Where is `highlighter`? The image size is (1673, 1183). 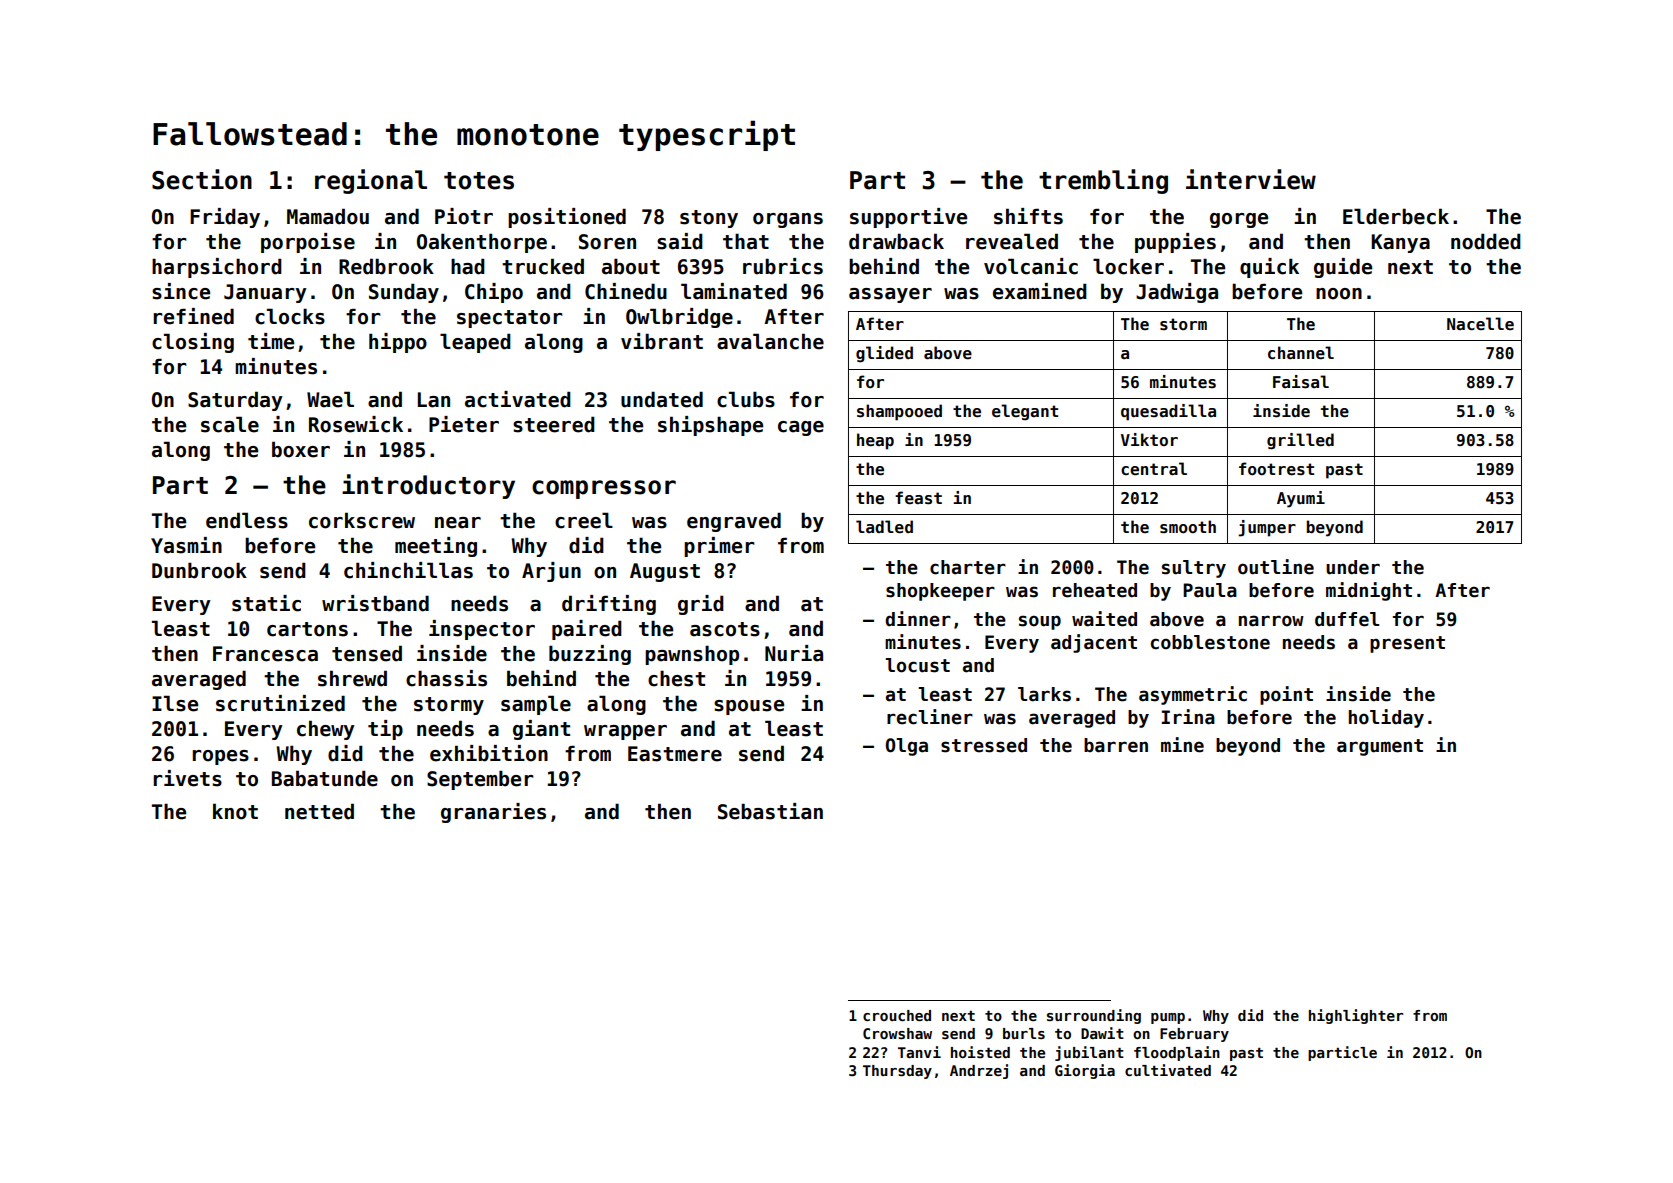
highlighter is located at coordinates (1356, 1016).
